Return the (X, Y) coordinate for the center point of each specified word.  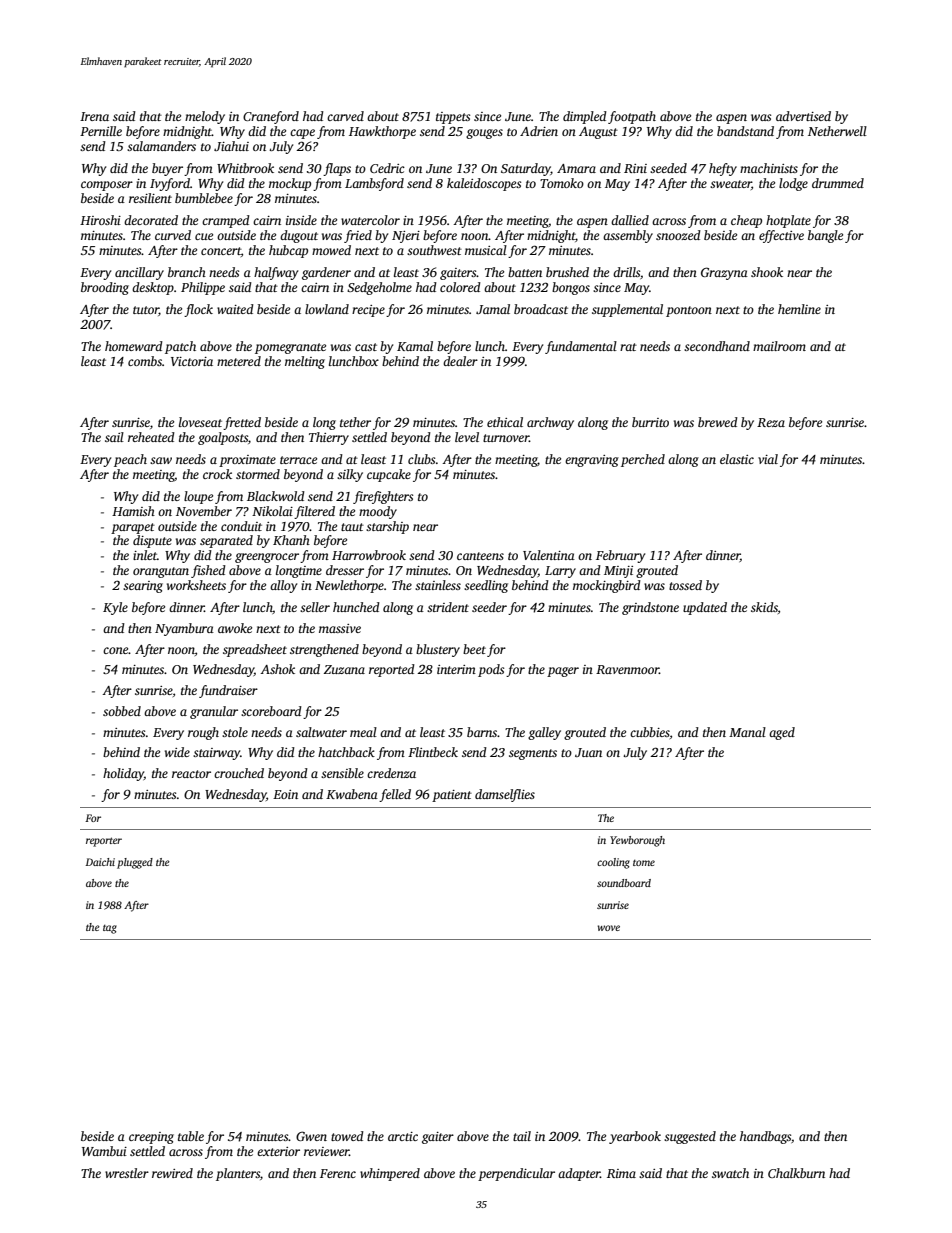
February (620, 556)
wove (609, 928)
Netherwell (837, 131)
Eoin (285, 794)
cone (116, 650)
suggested (690, 1137)
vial (768, 459)
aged (782, 733)
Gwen (311, 1136)
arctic (403, 1136)
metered (239, 361)
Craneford (271, 117)
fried (358, 236)
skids (764, 607)
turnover (506, 438)
